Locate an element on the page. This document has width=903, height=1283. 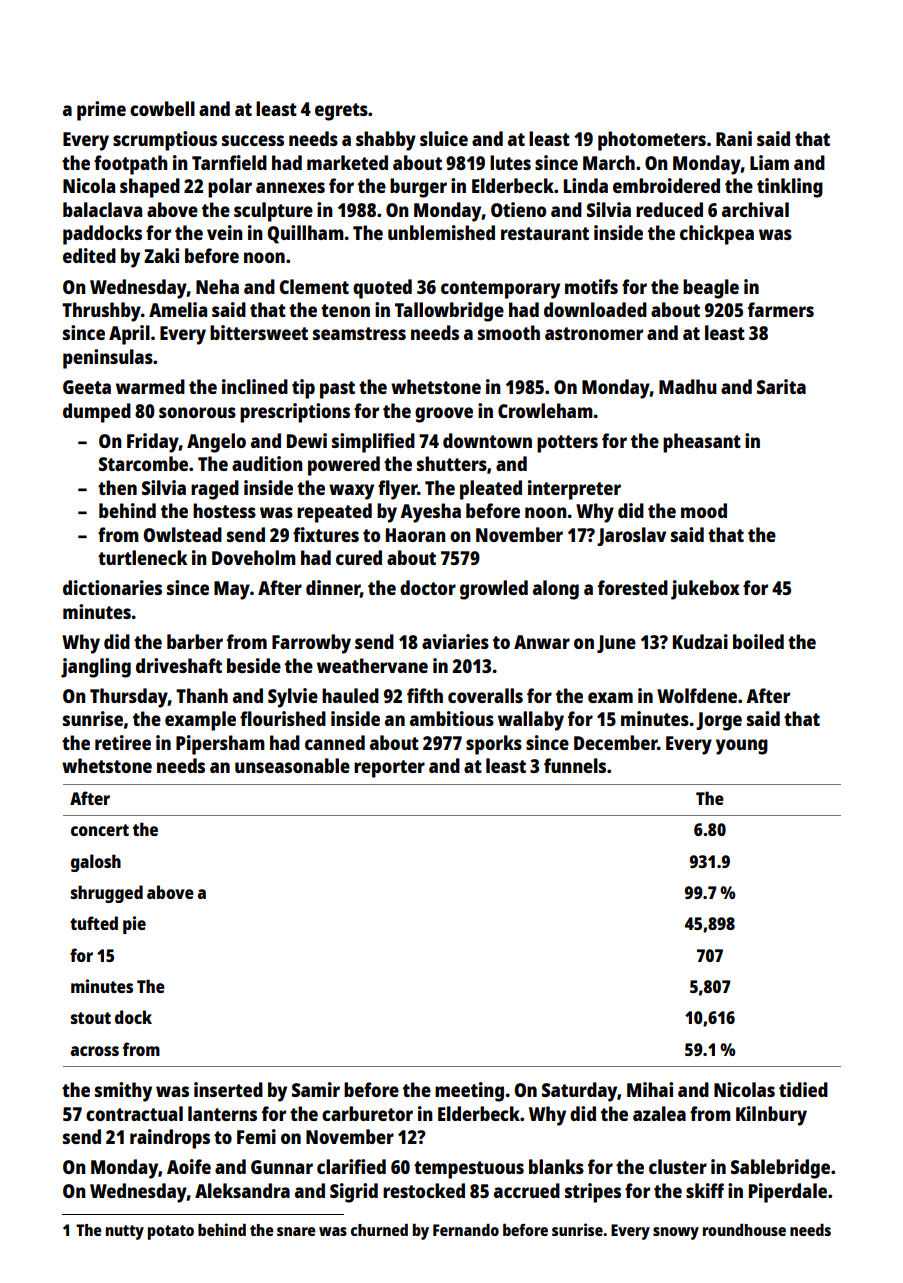
Samir is located at coordinates (316, 1089).
